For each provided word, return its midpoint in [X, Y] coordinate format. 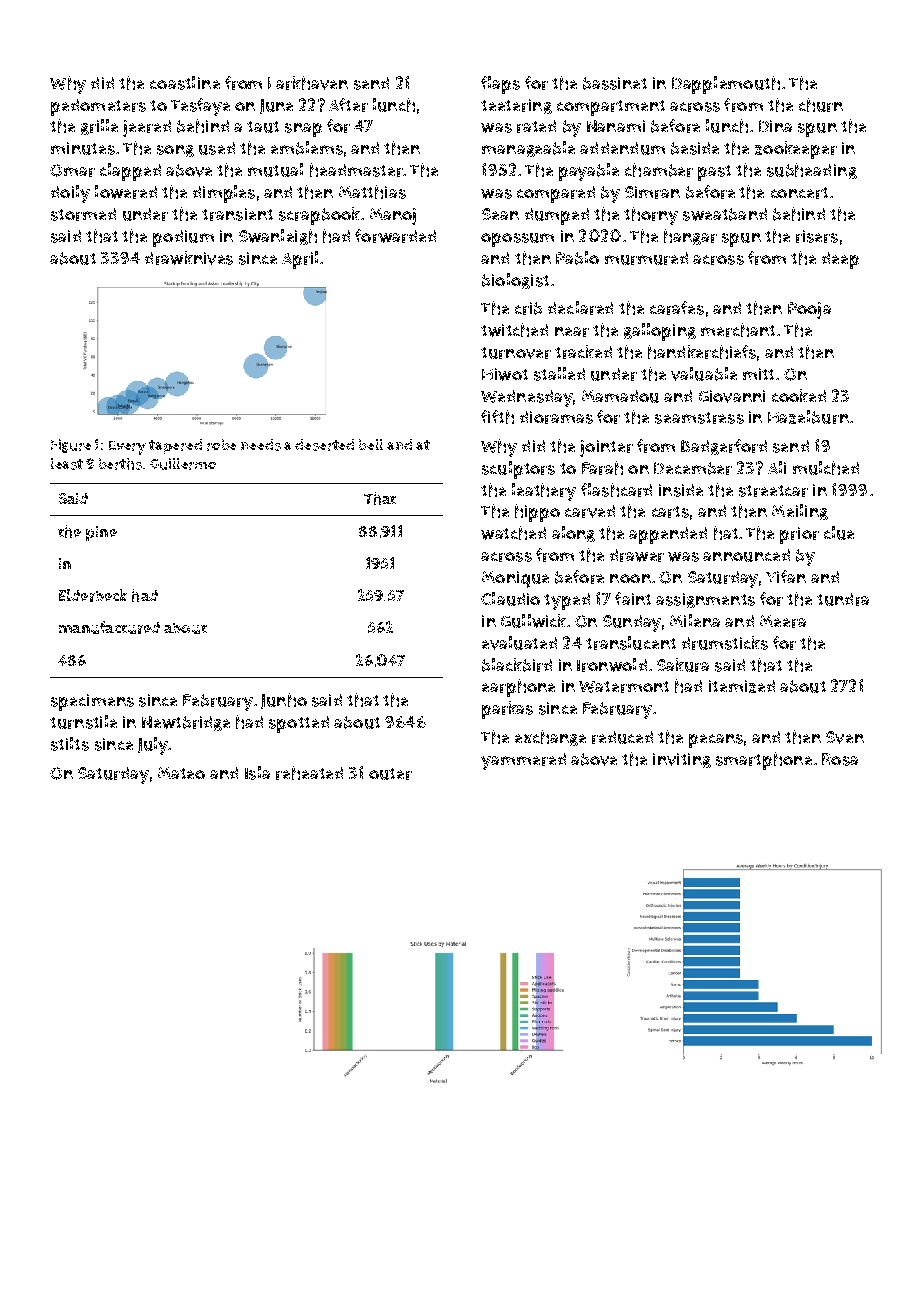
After [348, 105]
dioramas [556, 417]
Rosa [840, 759]
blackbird [517, 665]
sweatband [725, 214]
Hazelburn [808, 417]
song [175, 151]
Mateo [181, 773]
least [67, 464]
